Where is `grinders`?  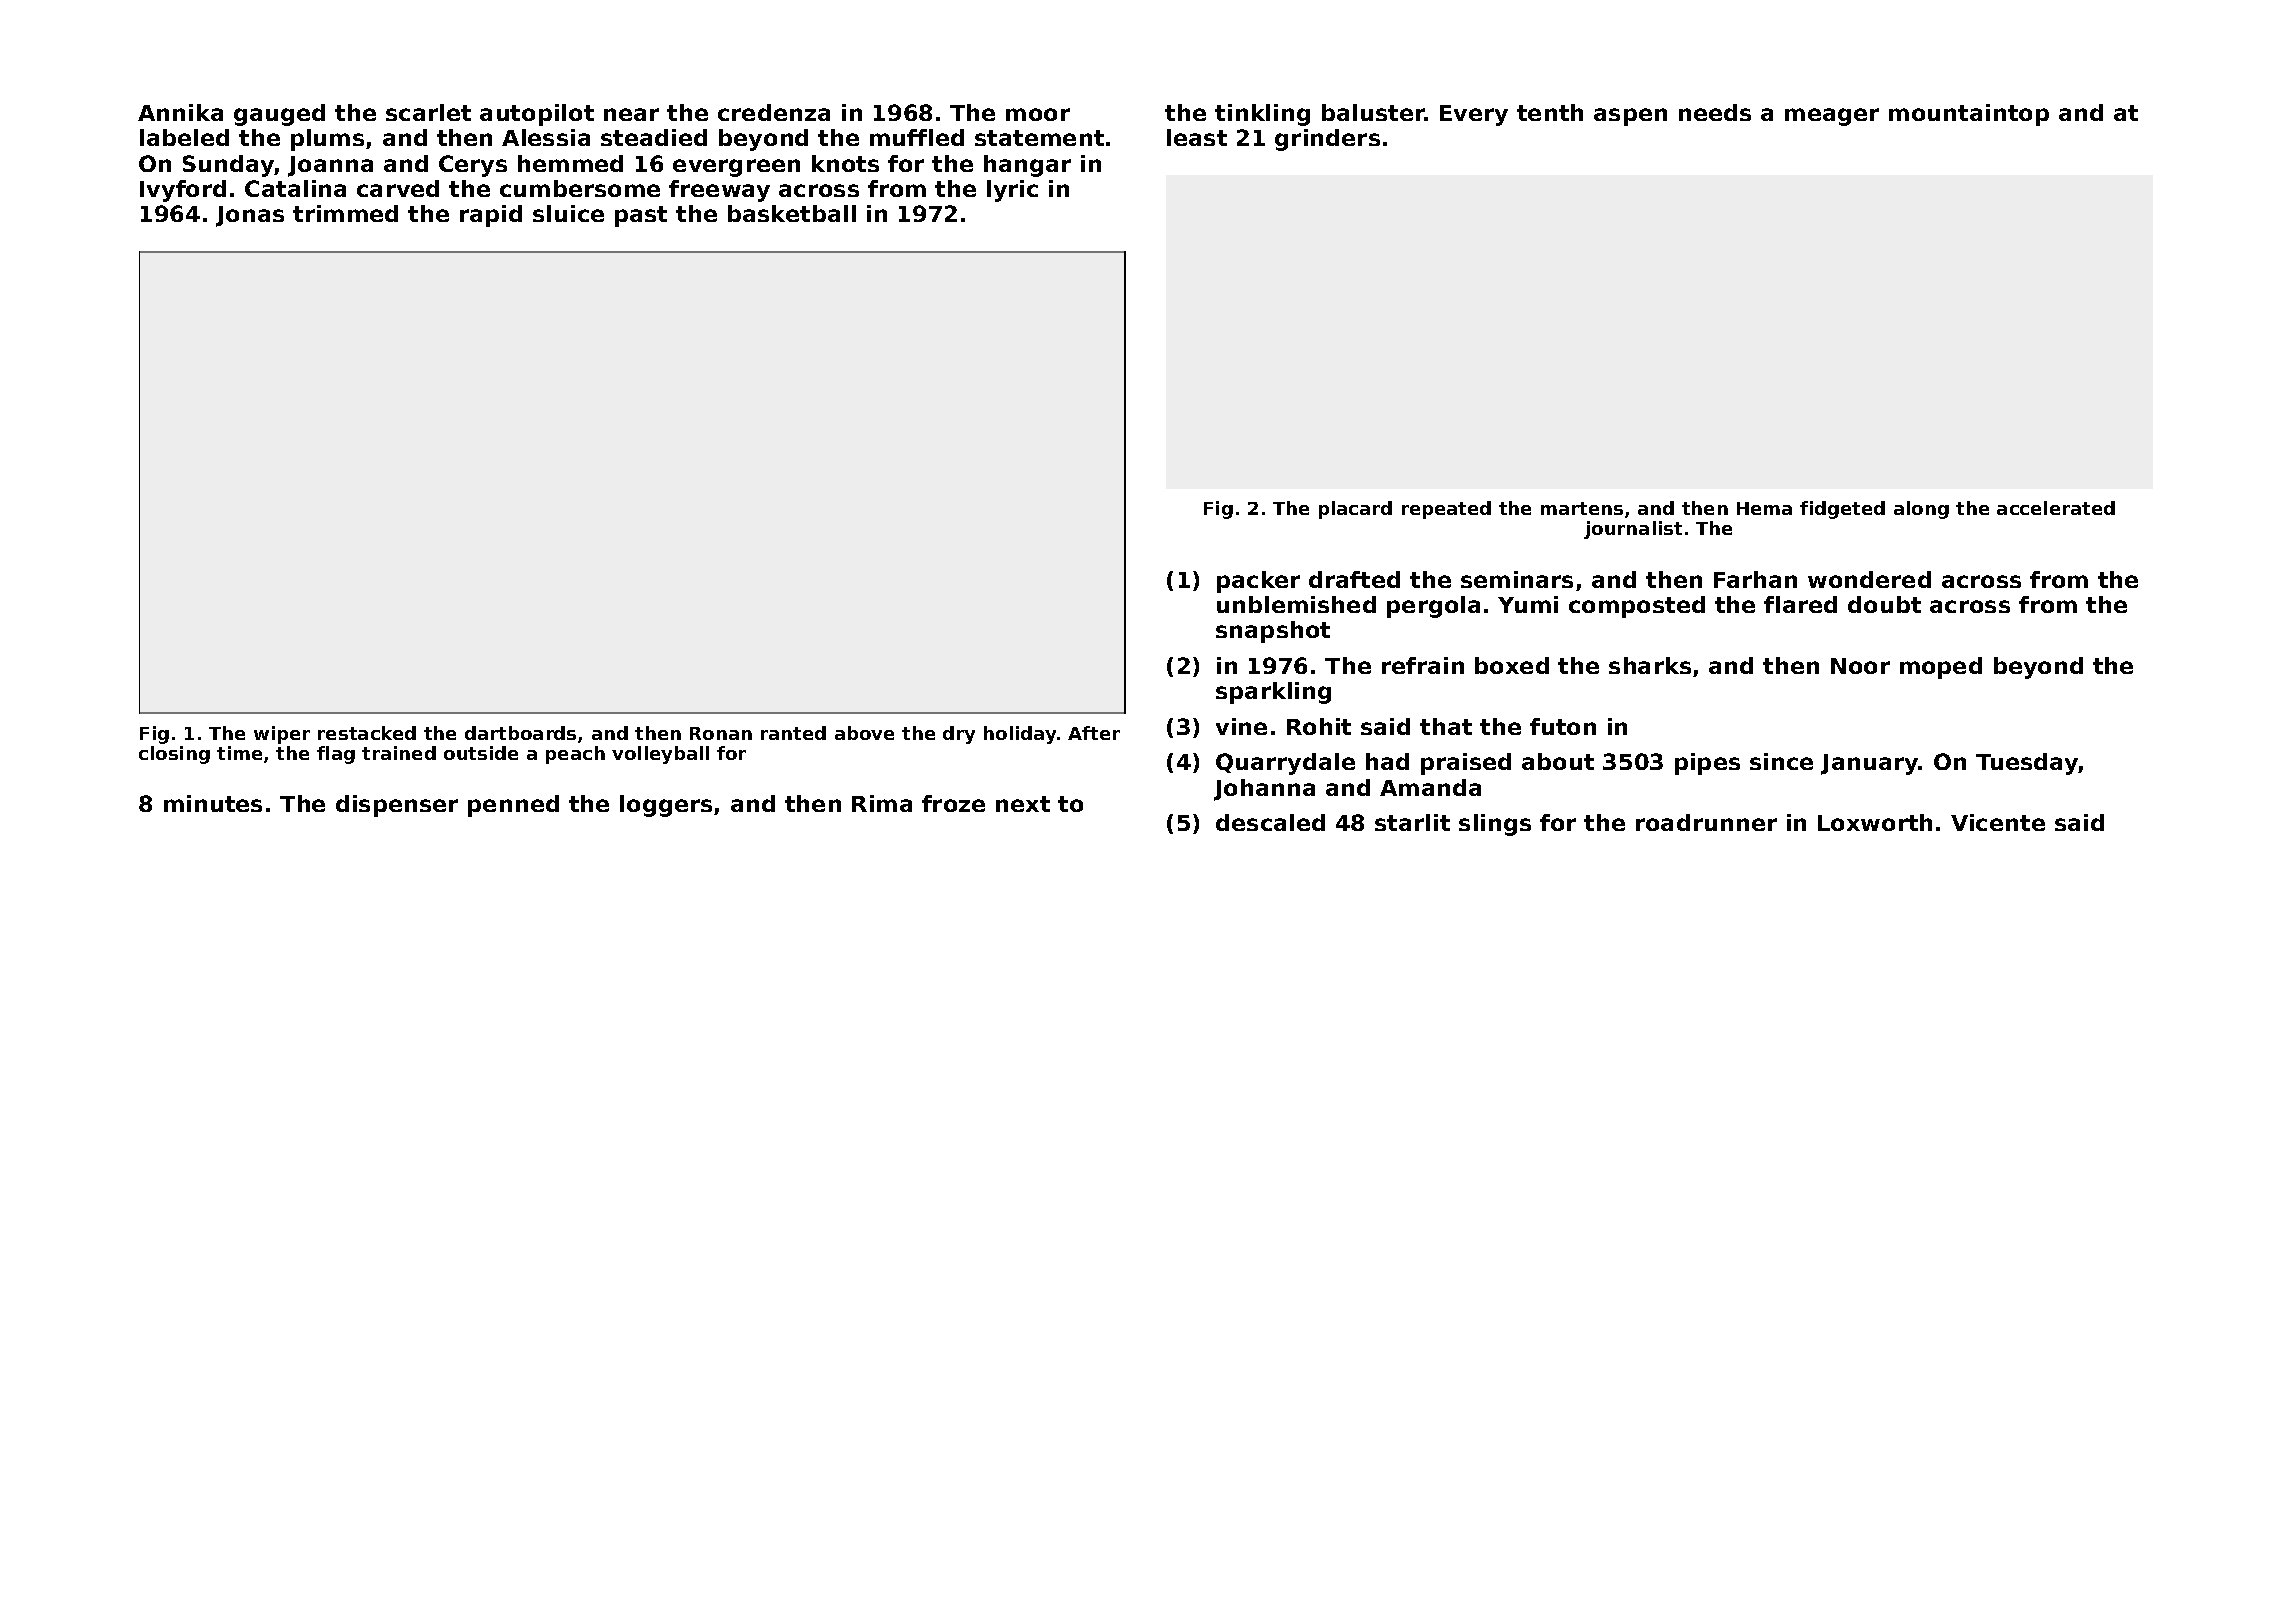
grinders is located at coordinates (1327, 140).
